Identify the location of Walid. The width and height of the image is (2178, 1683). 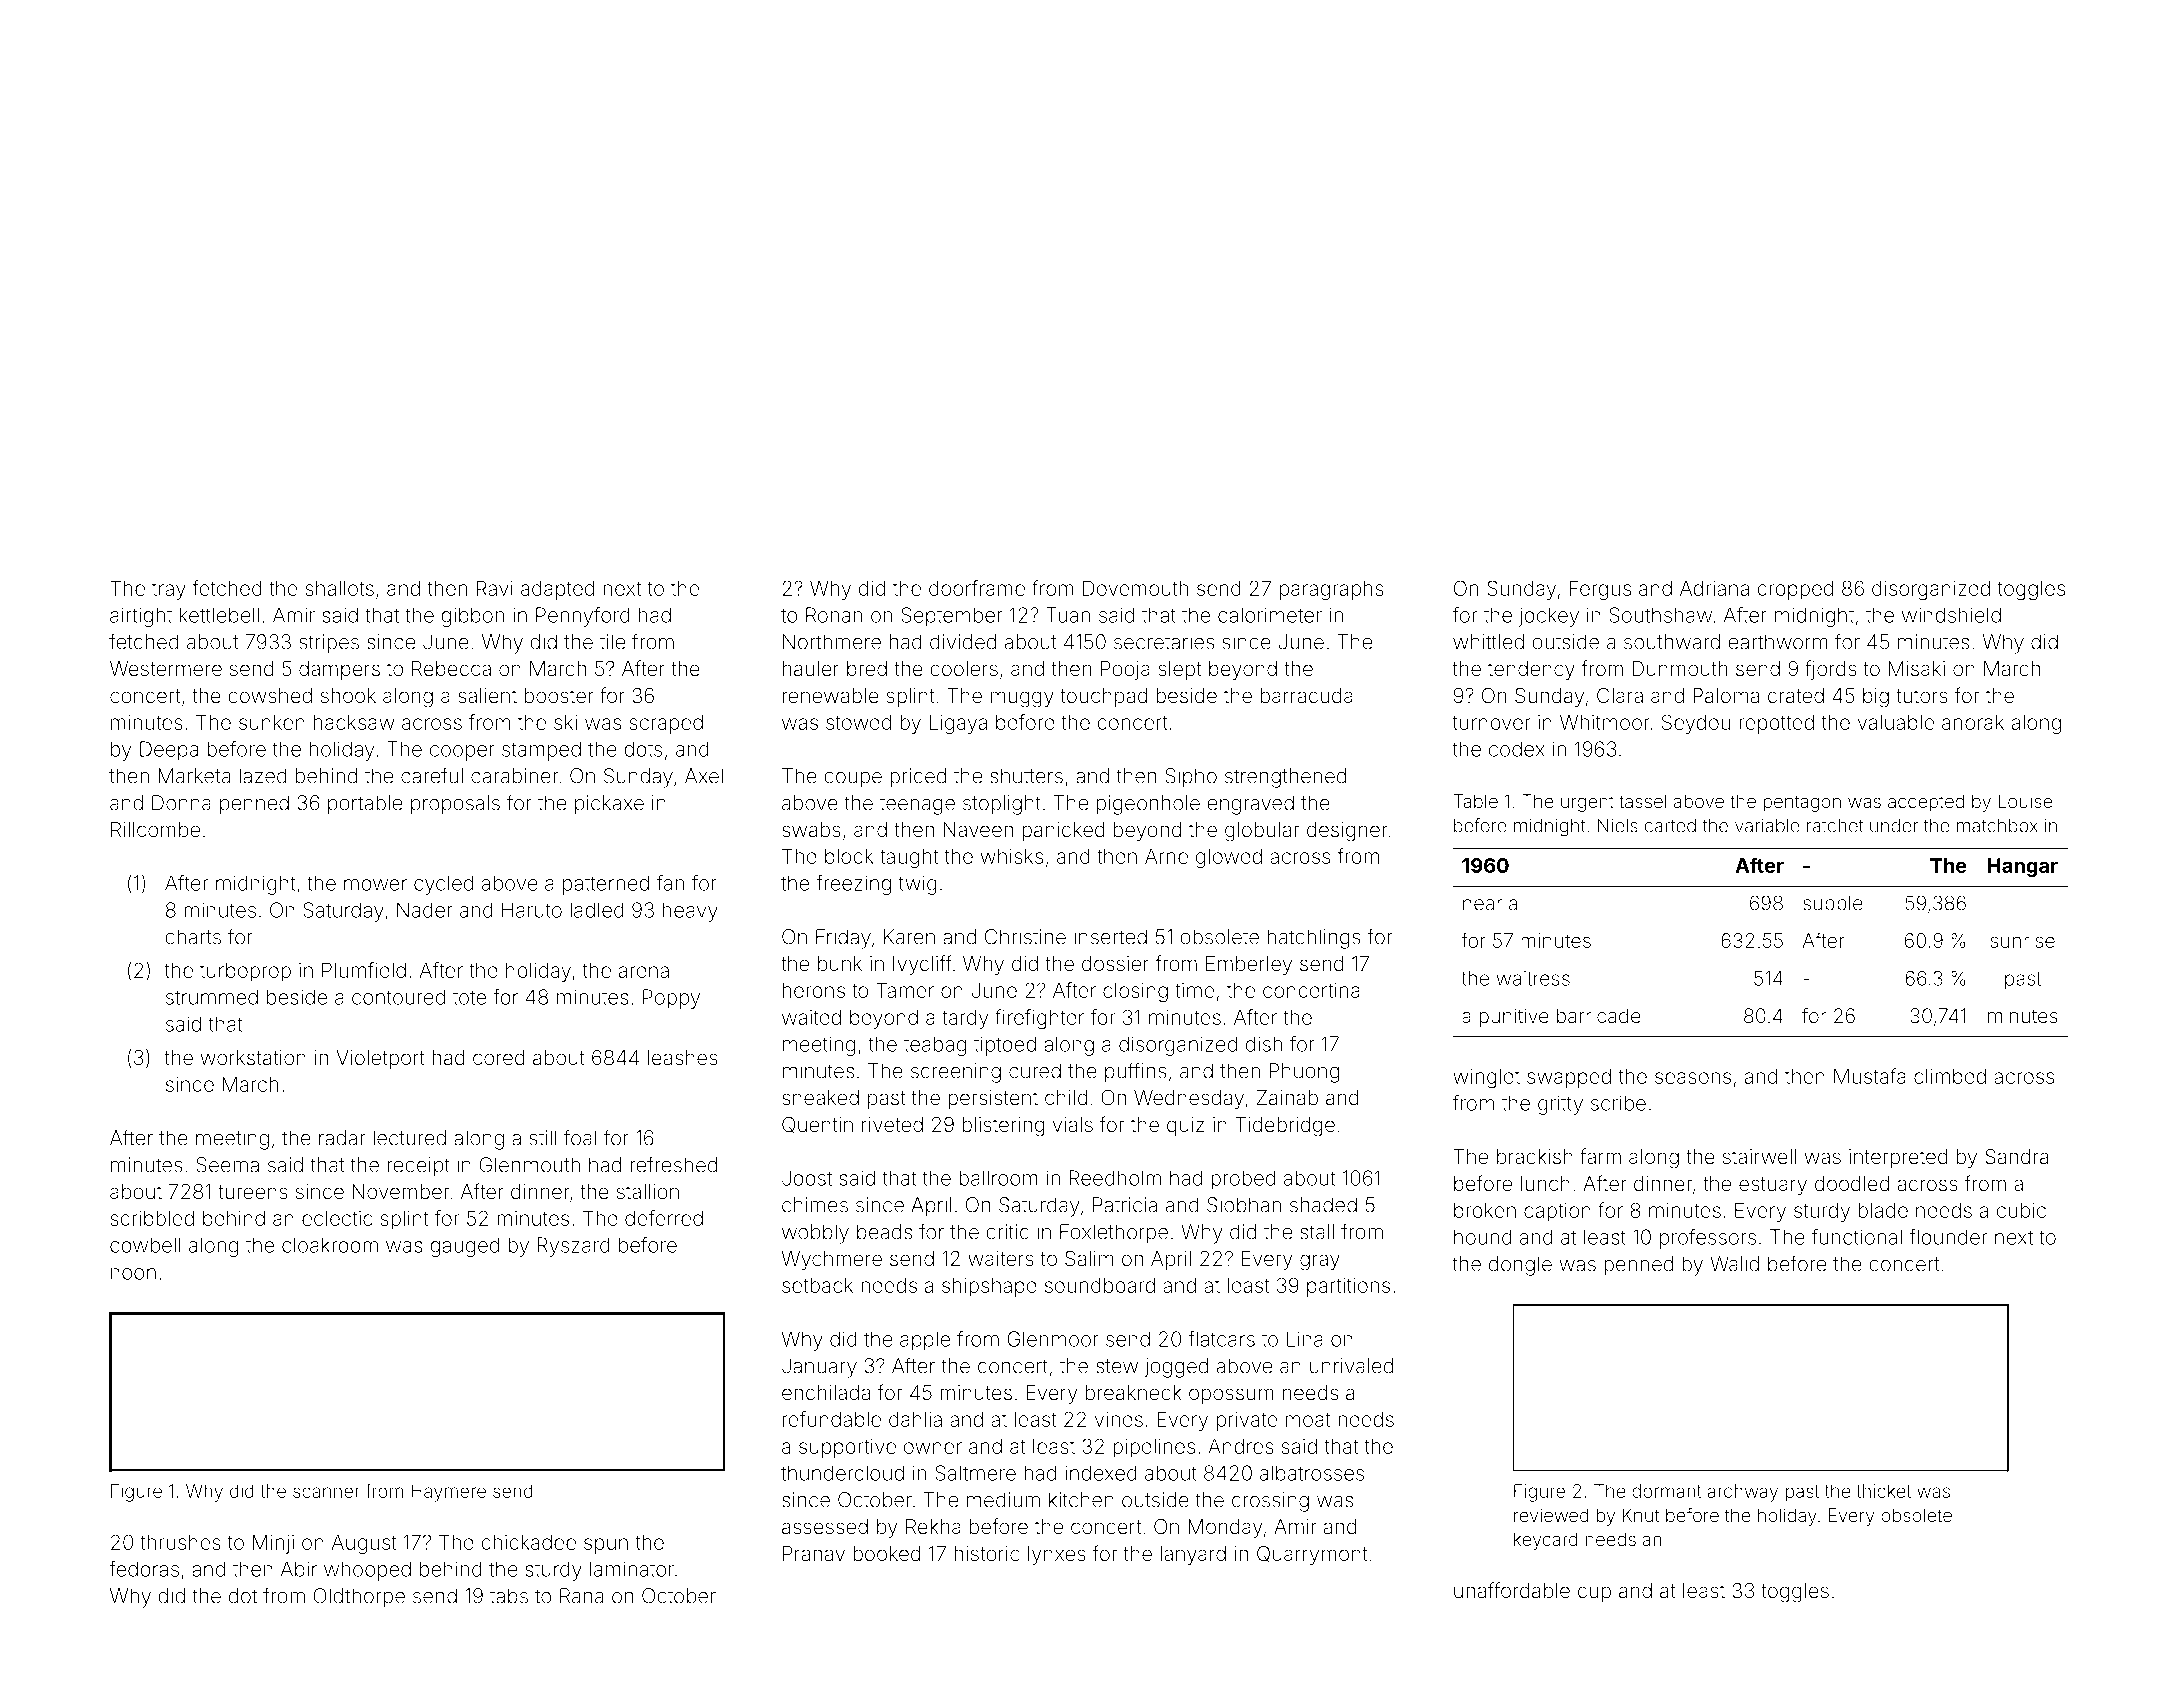
(1734, 1264).
